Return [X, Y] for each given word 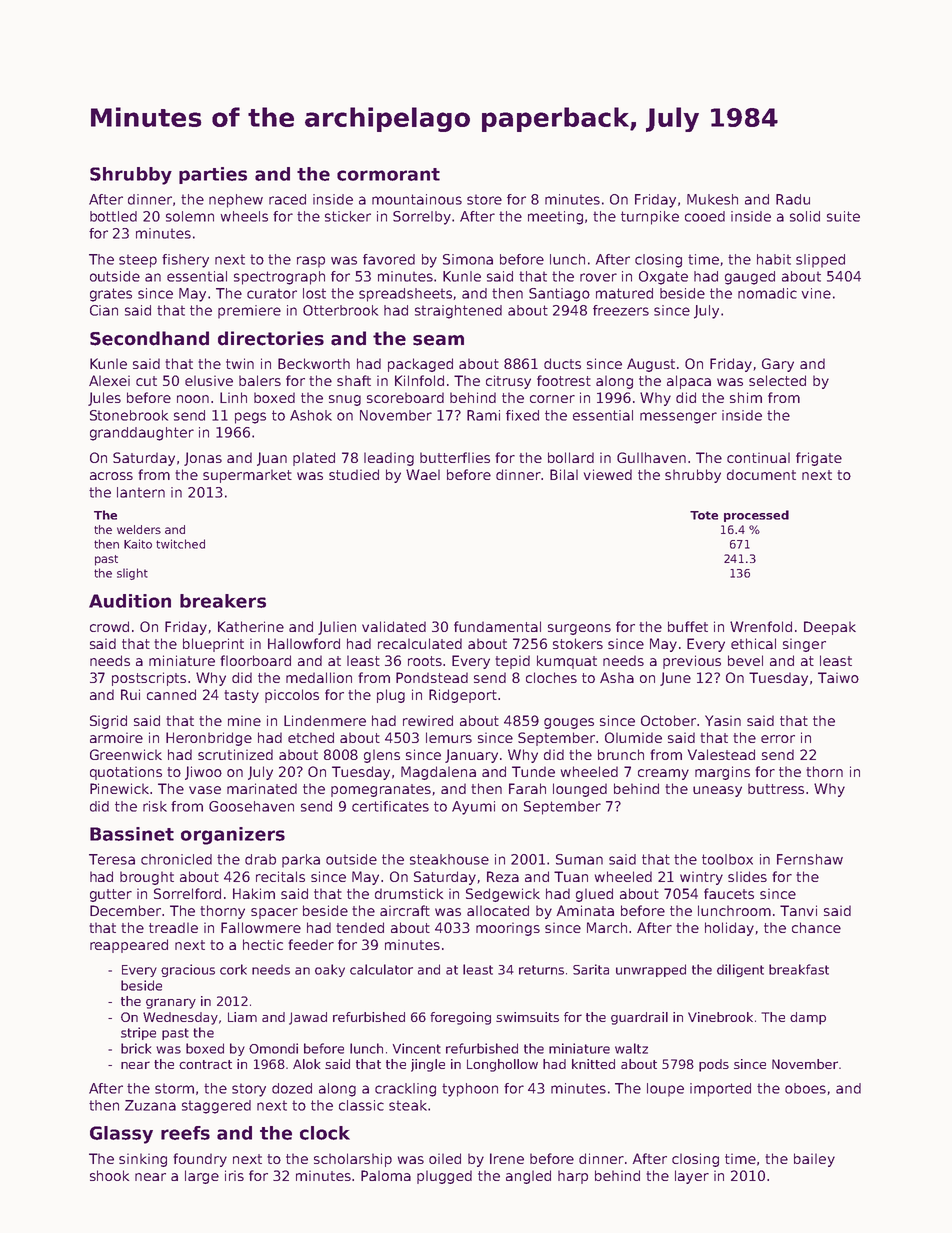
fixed [522, 415]
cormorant [388, 174]
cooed [705, 216]
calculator [381, 969]
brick [136, 1048]
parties [213, 175]
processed [756, 516]
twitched [180, 544]
